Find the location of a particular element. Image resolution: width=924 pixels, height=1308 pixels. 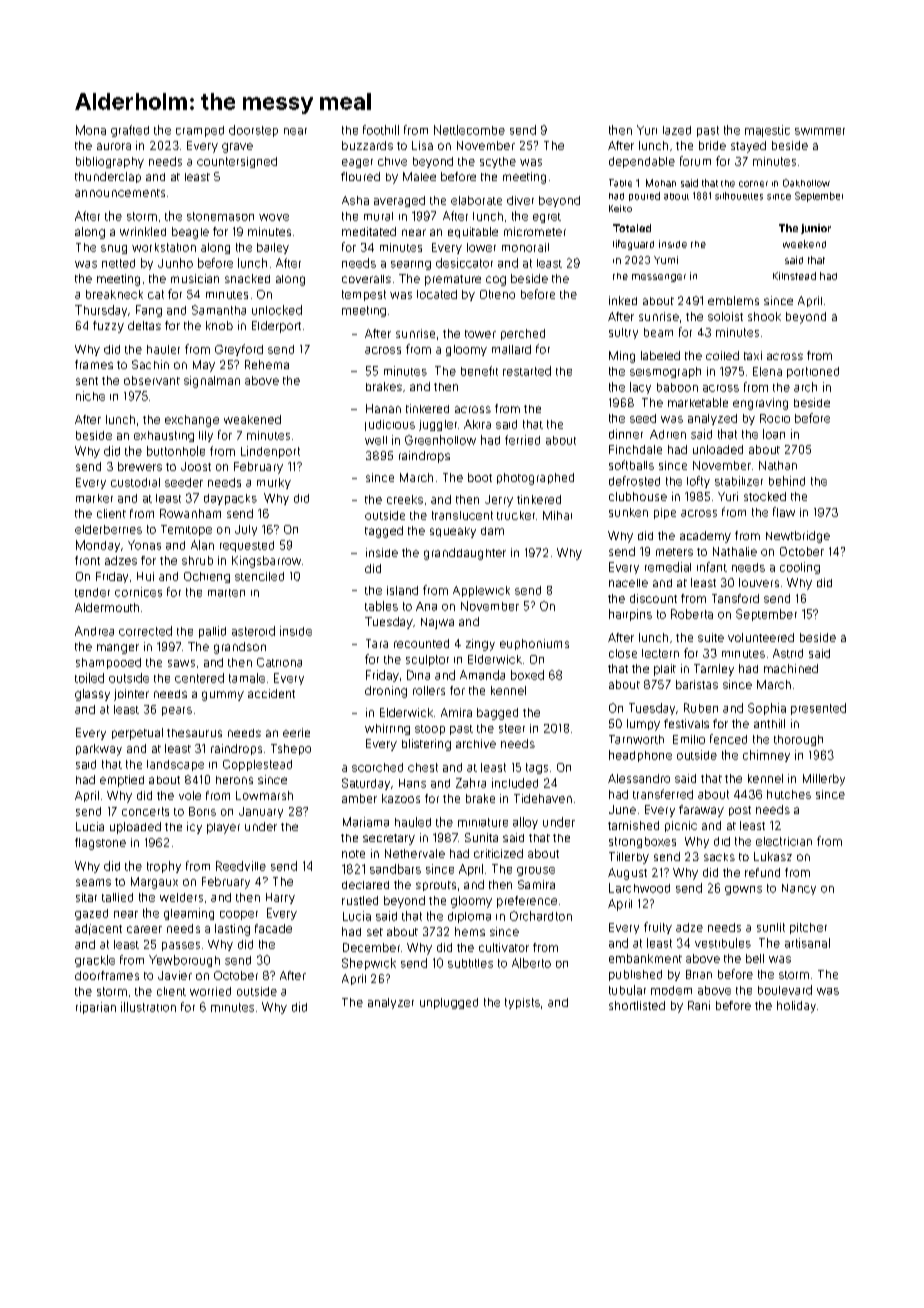

stenciled is located at coordinates (259, 576).
